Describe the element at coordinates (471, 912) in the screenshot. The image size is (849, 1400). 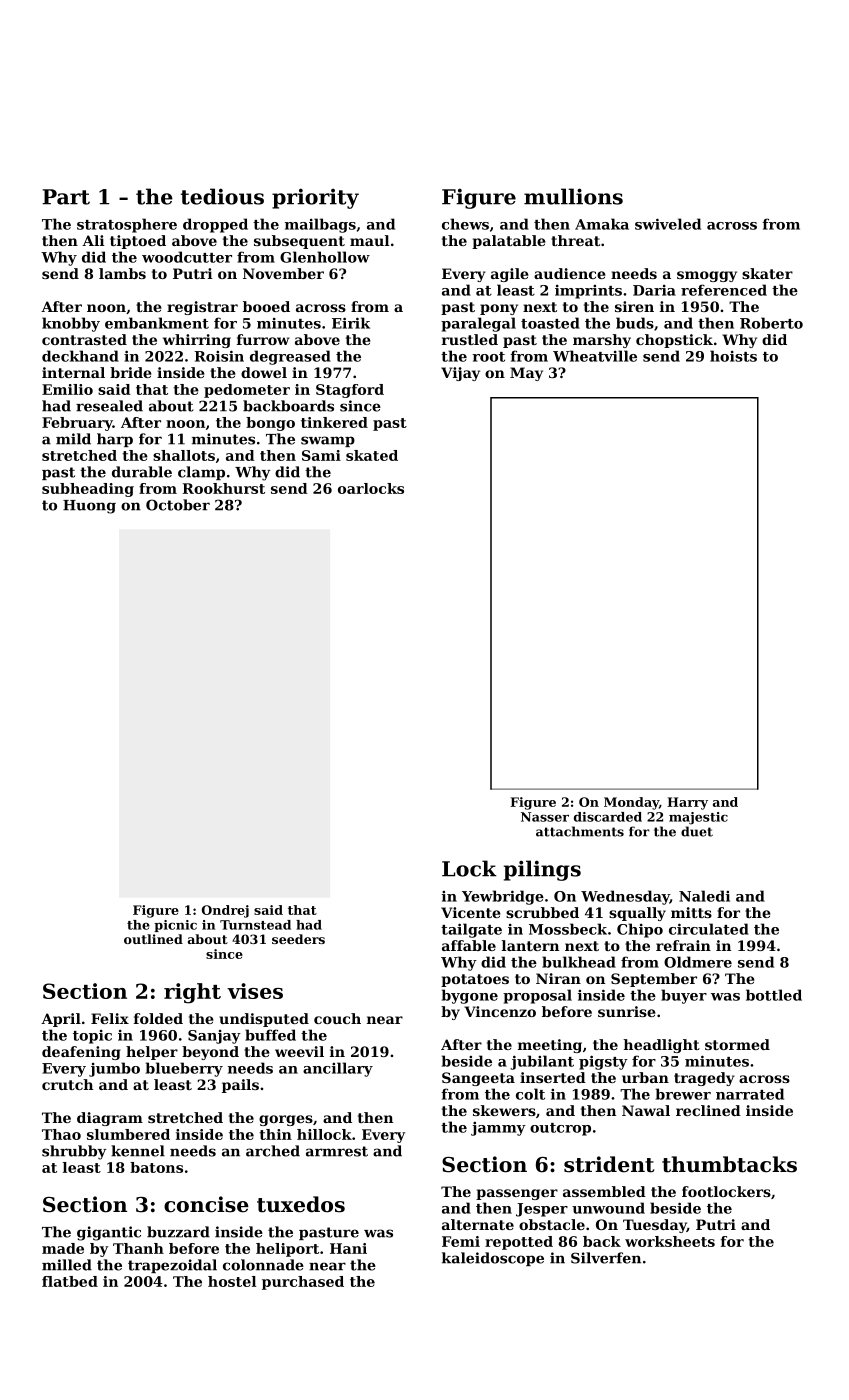
I see `Vicente` at that location.
